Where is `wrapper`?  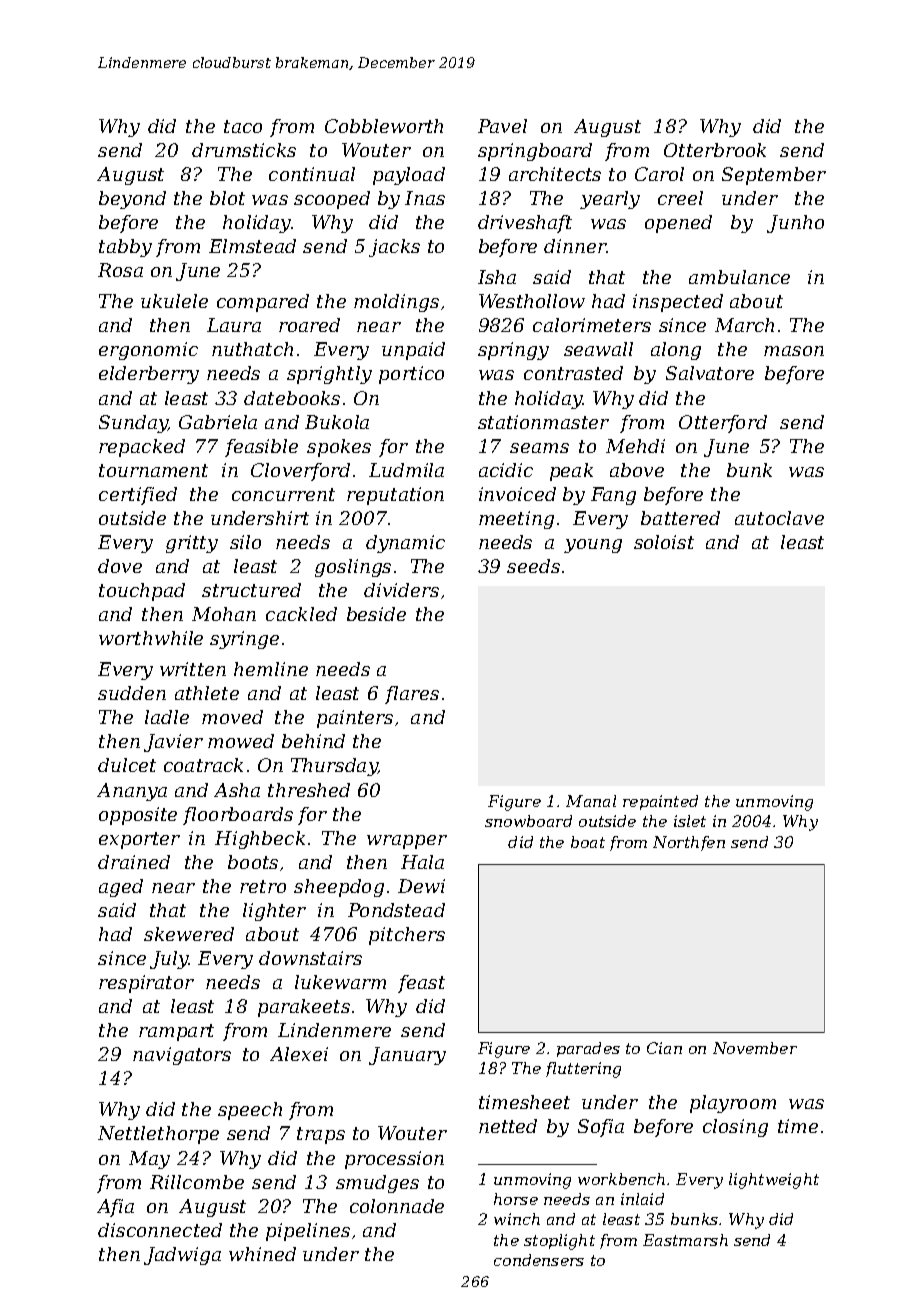 wrapper is located at coordinates (407, 842).
